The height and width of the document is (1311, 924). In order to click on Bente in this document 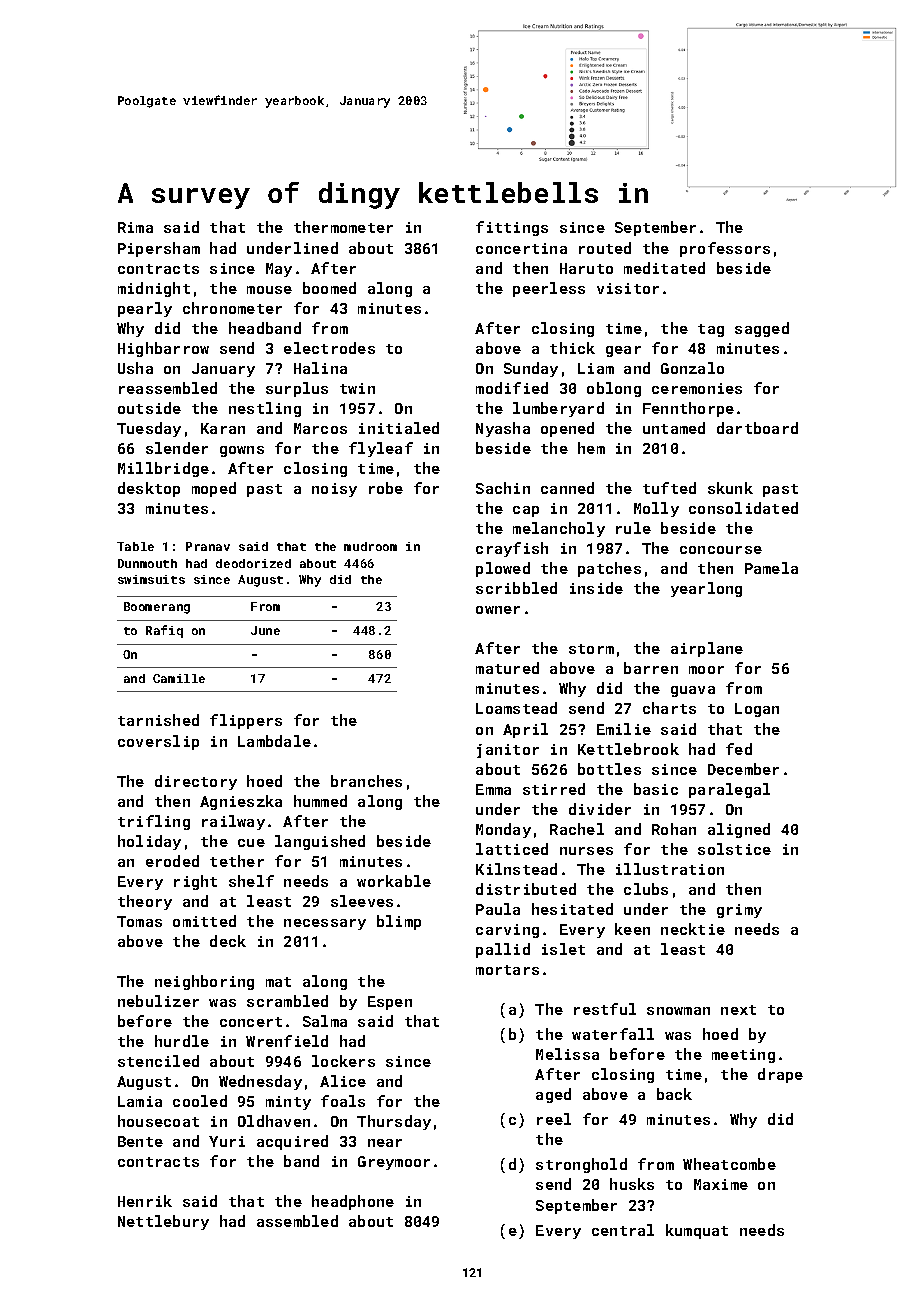, I will do `click(140, 1141)`.
